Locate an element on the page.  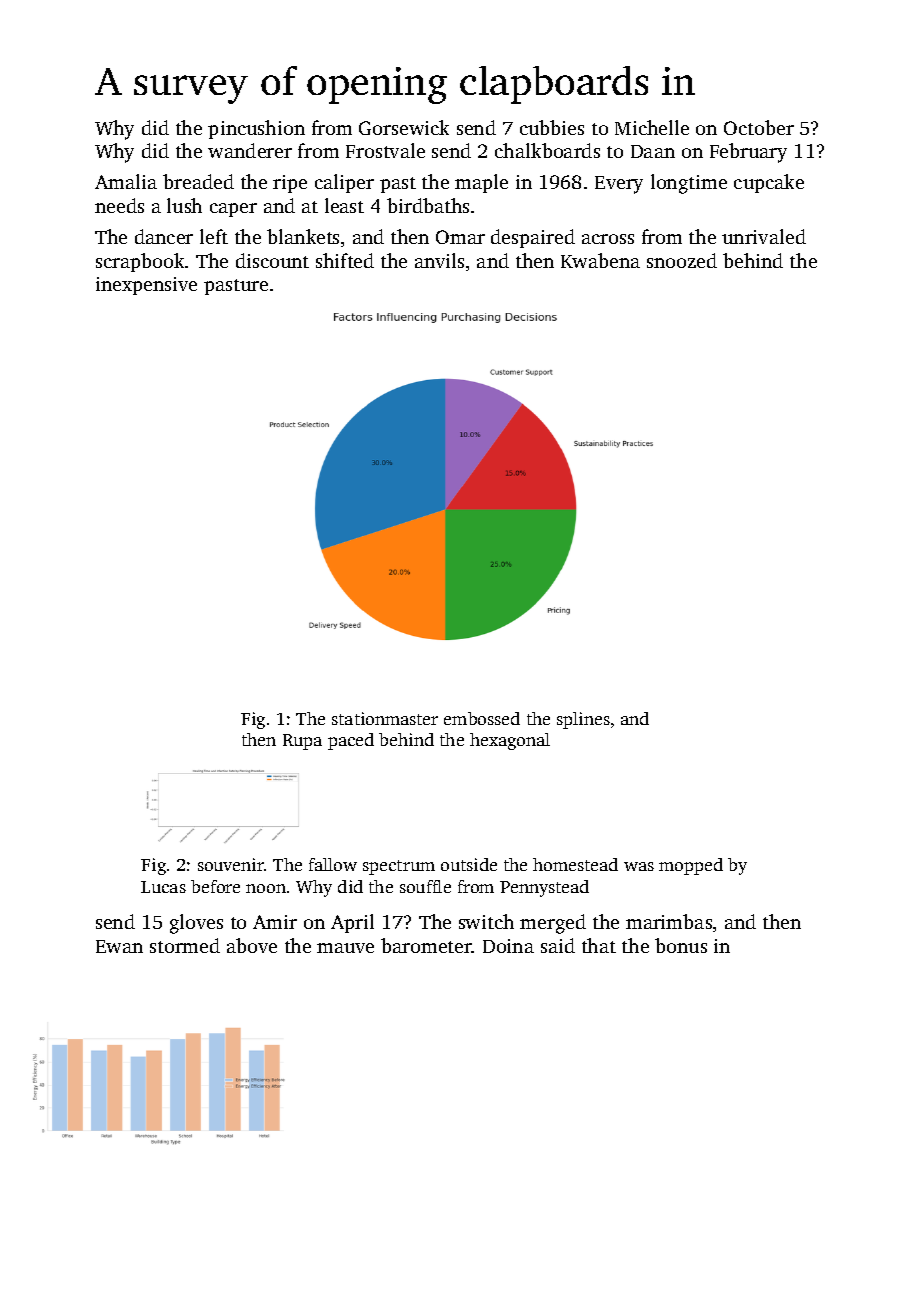
embossed is located at coordinates (482, 718).
